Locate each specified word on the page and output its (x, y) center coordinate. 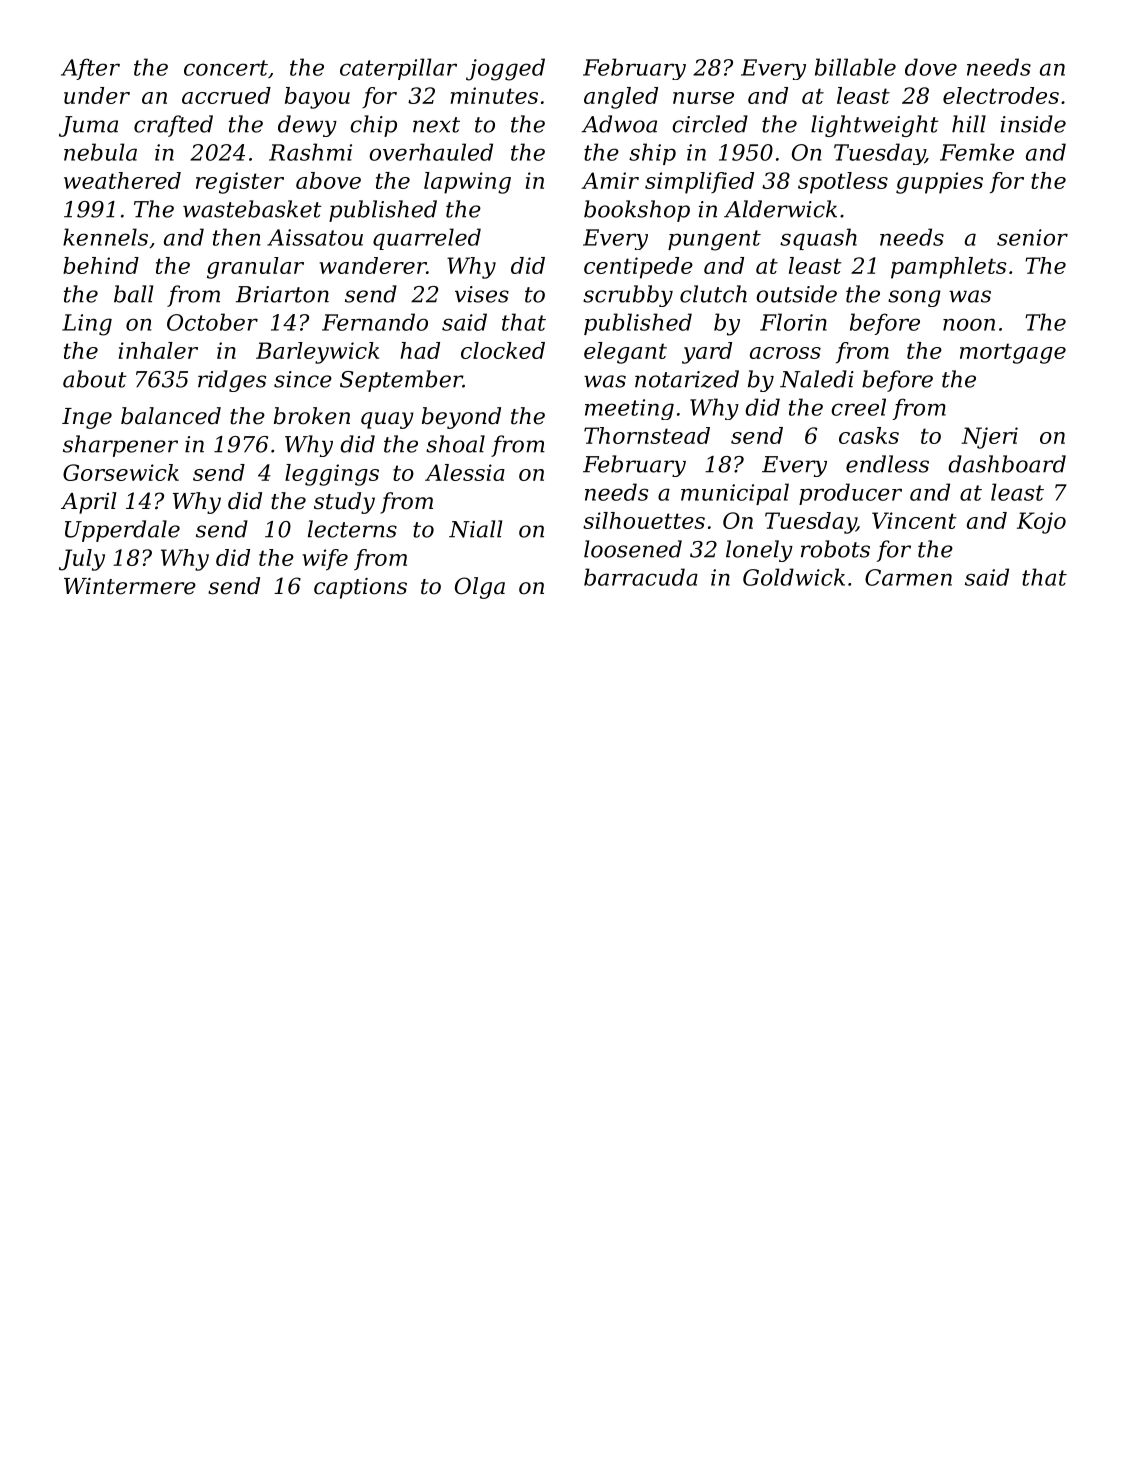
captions (360, 588)
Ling (87, 325)
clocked (503, 350)
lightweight (875, 126)
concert (226, 68)
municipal (735, 494)
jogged (505, 69)
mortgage (1013, 353)
